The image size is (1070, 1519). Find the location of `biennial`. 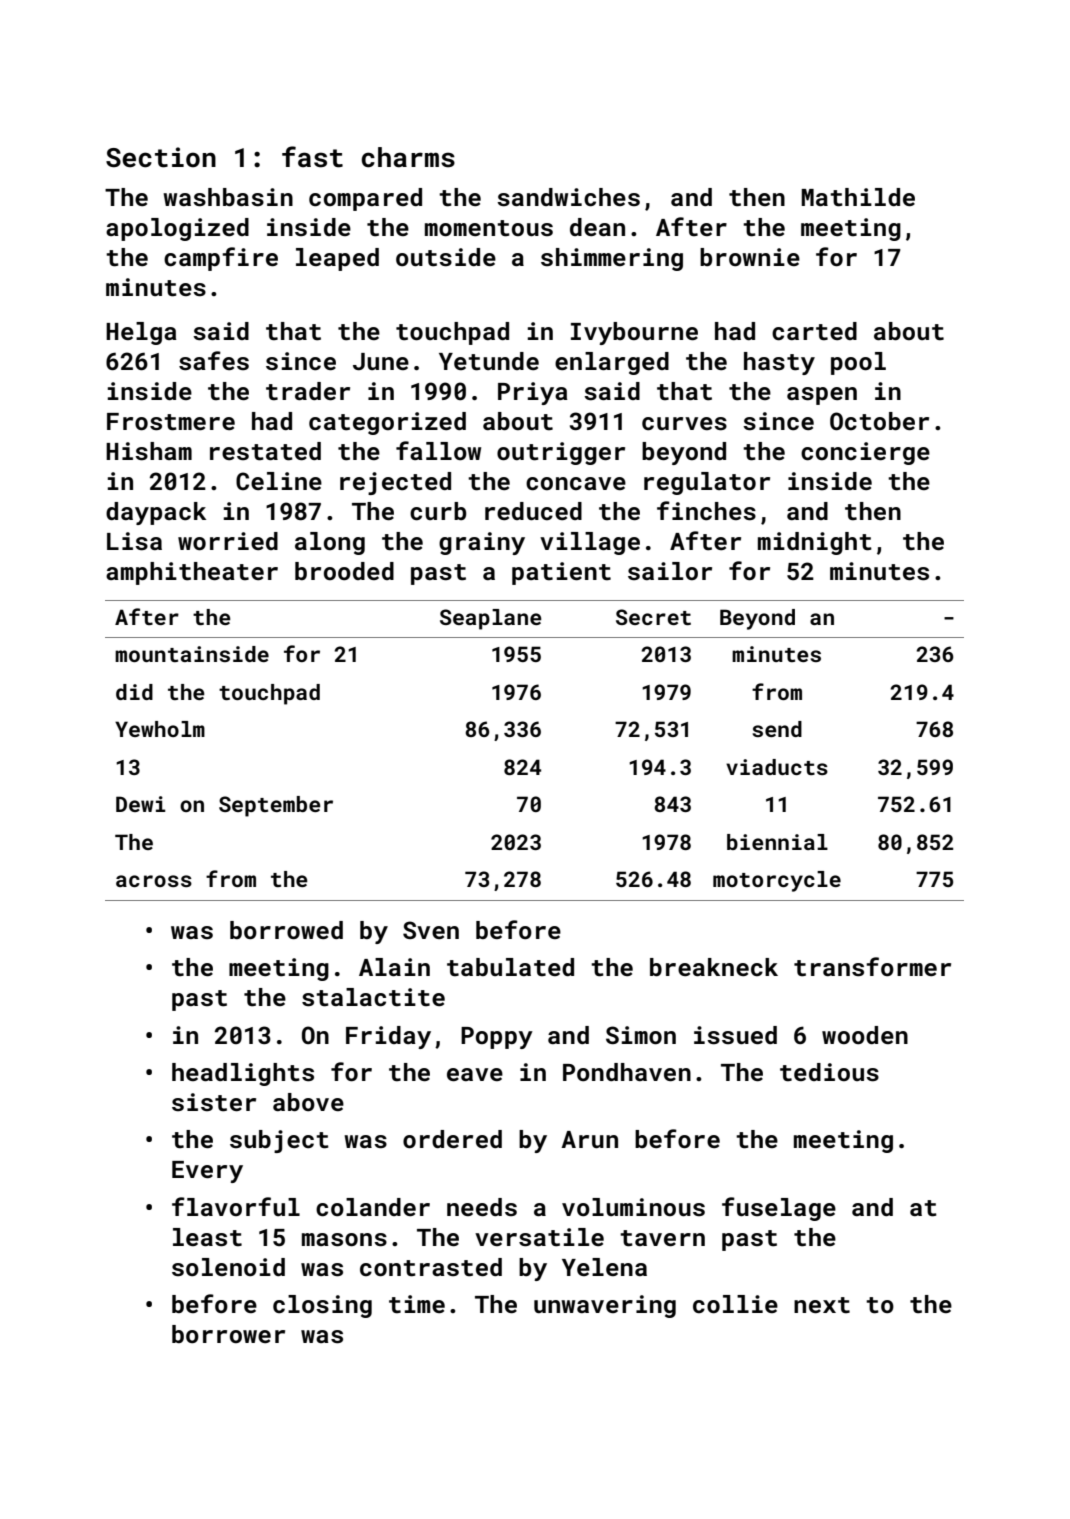

biennial is located at coordinates (777, 842).
